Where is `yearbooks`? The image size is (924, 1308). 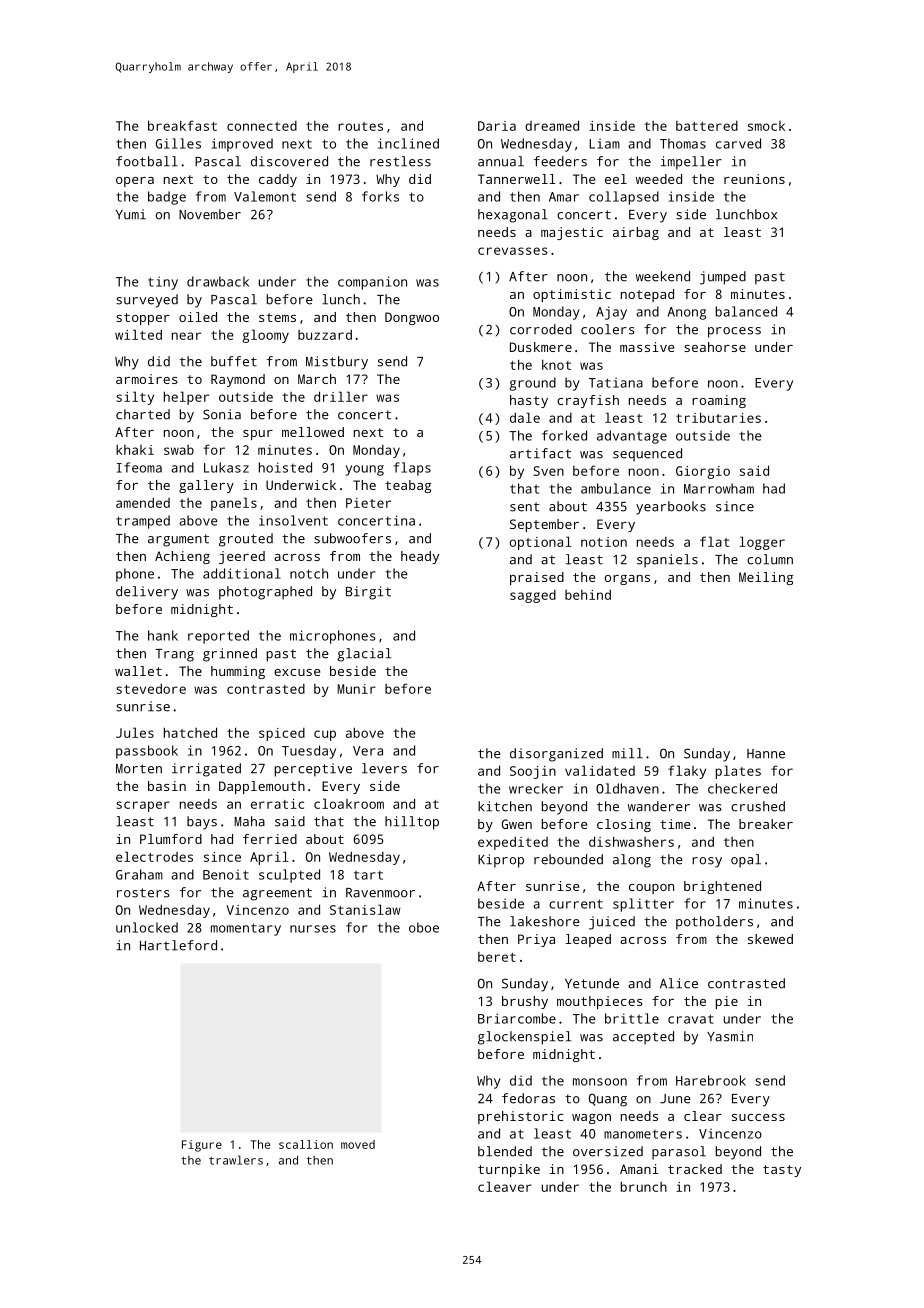
yearbooks is located at coordinates (671, 508).
